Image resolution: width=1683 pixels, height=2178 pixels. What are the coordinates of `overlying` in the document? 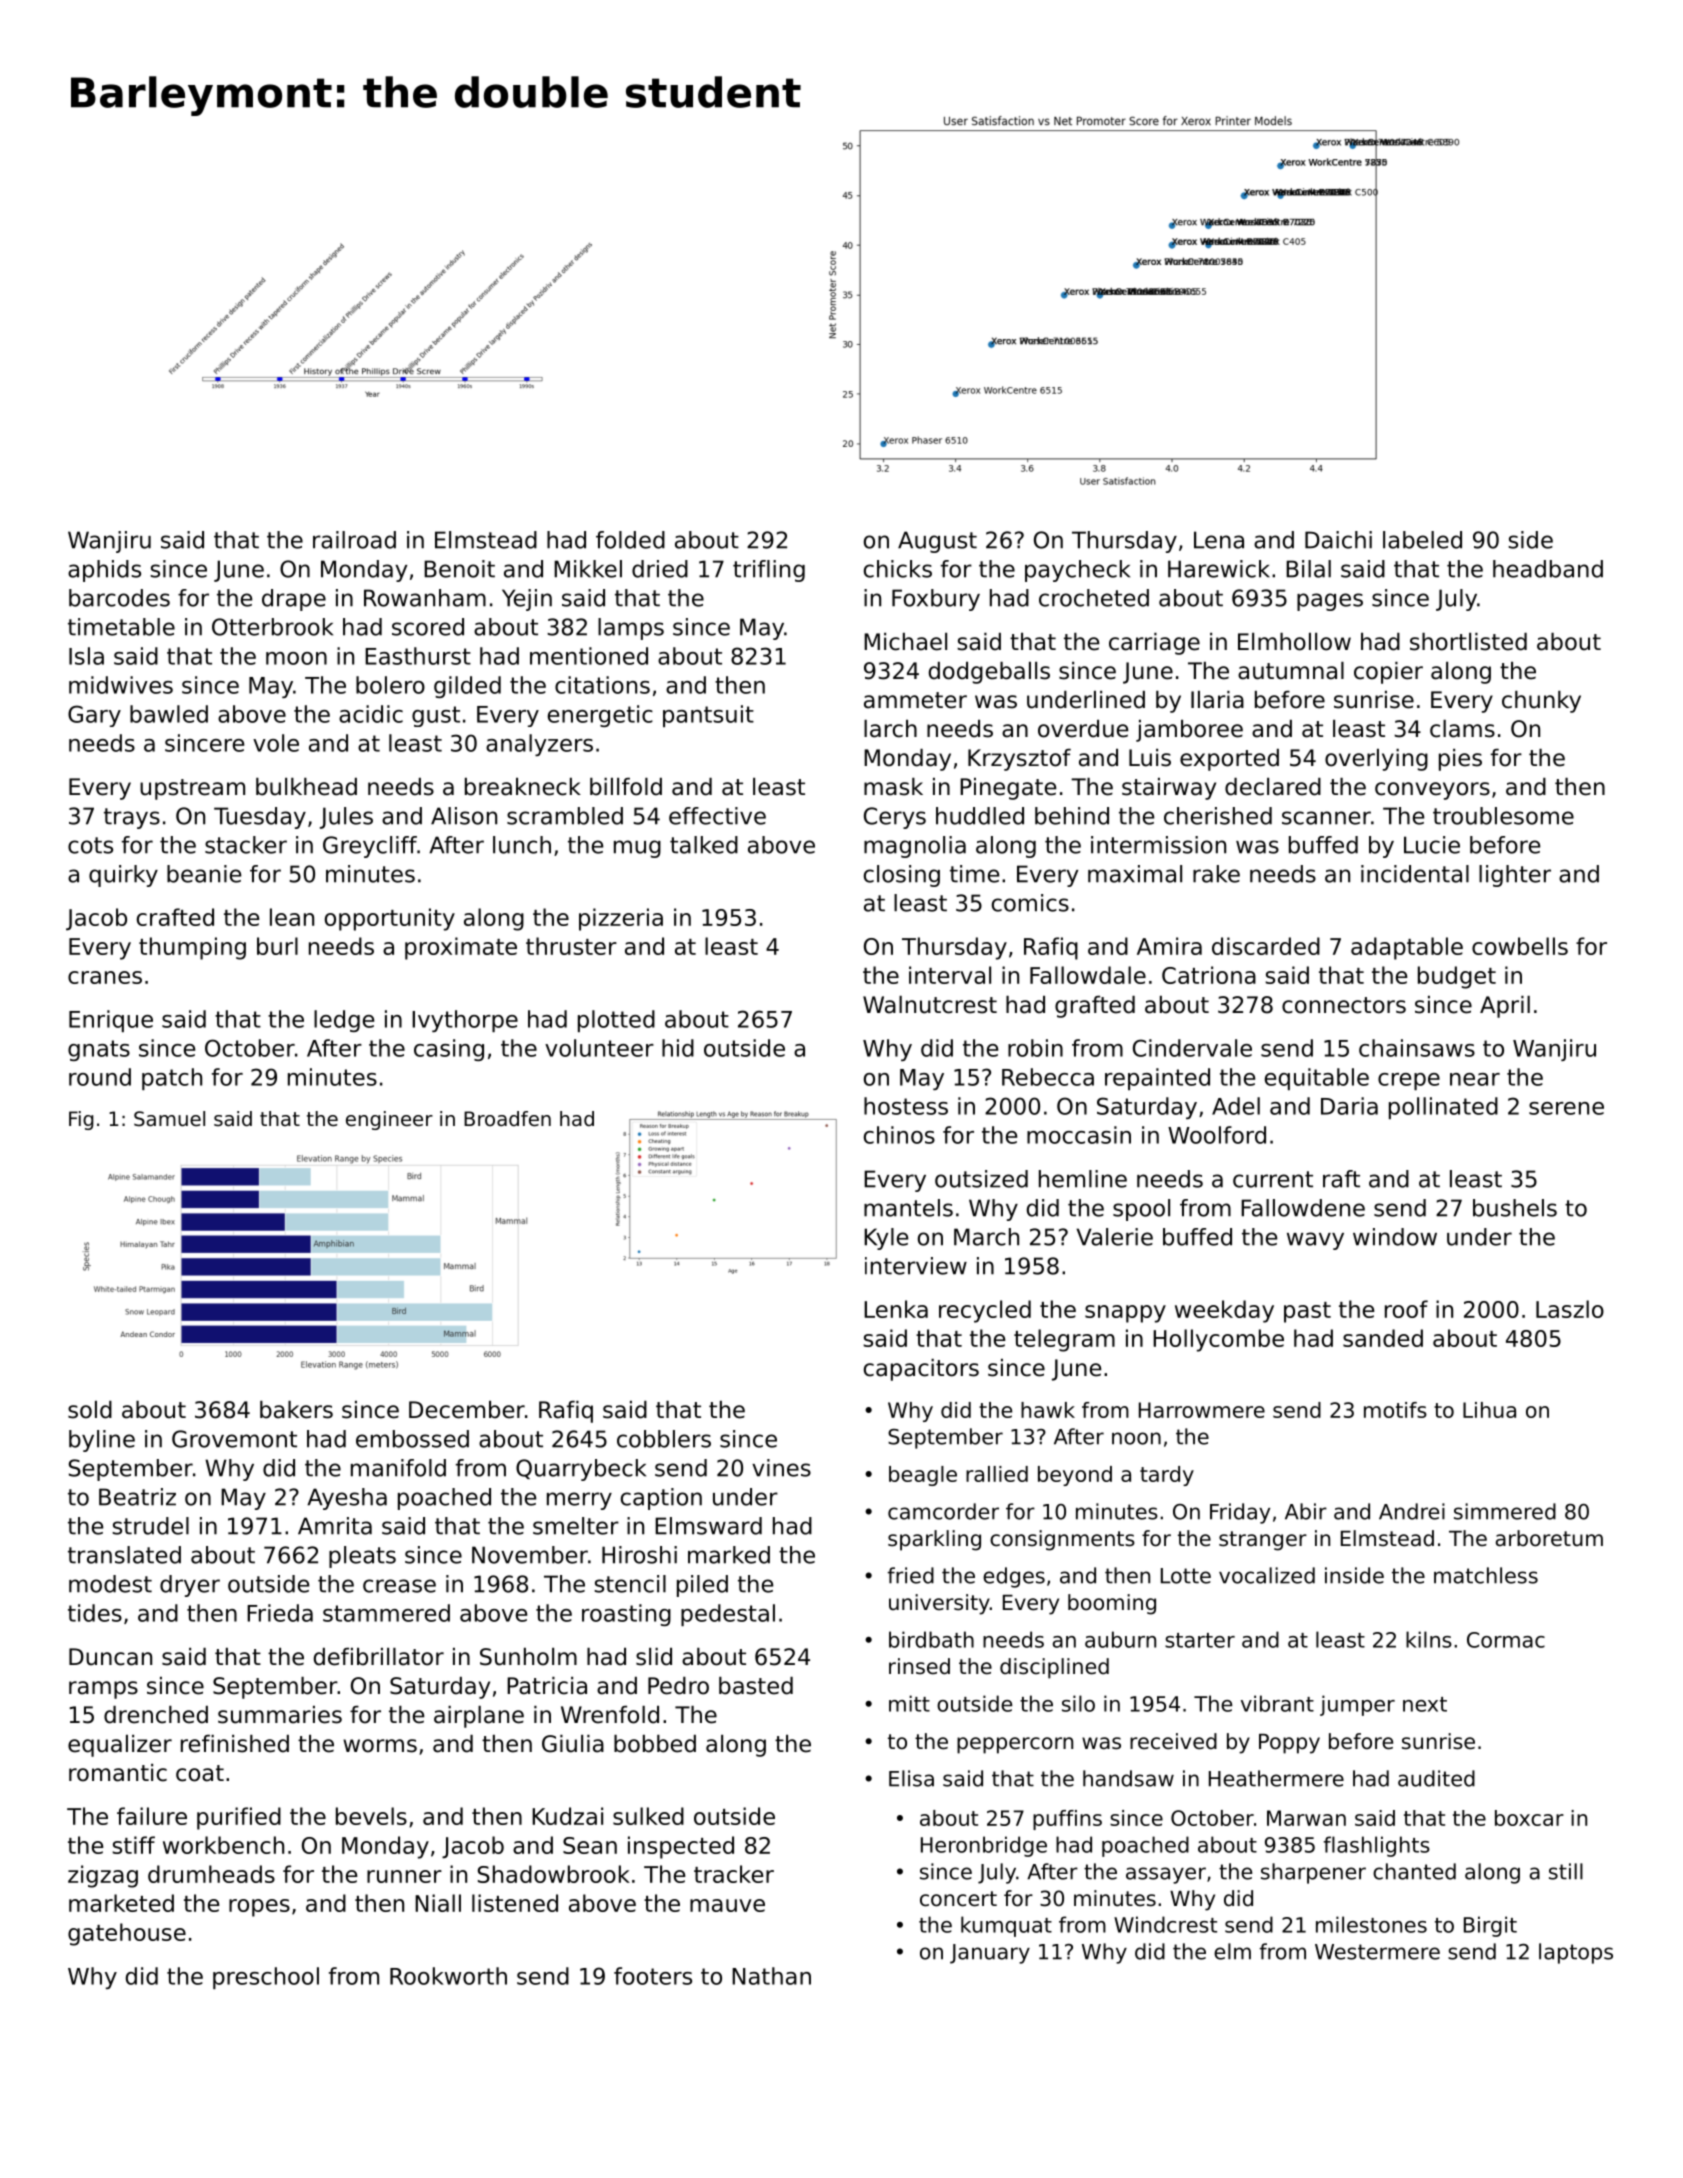 It's located at (1376, 760).
